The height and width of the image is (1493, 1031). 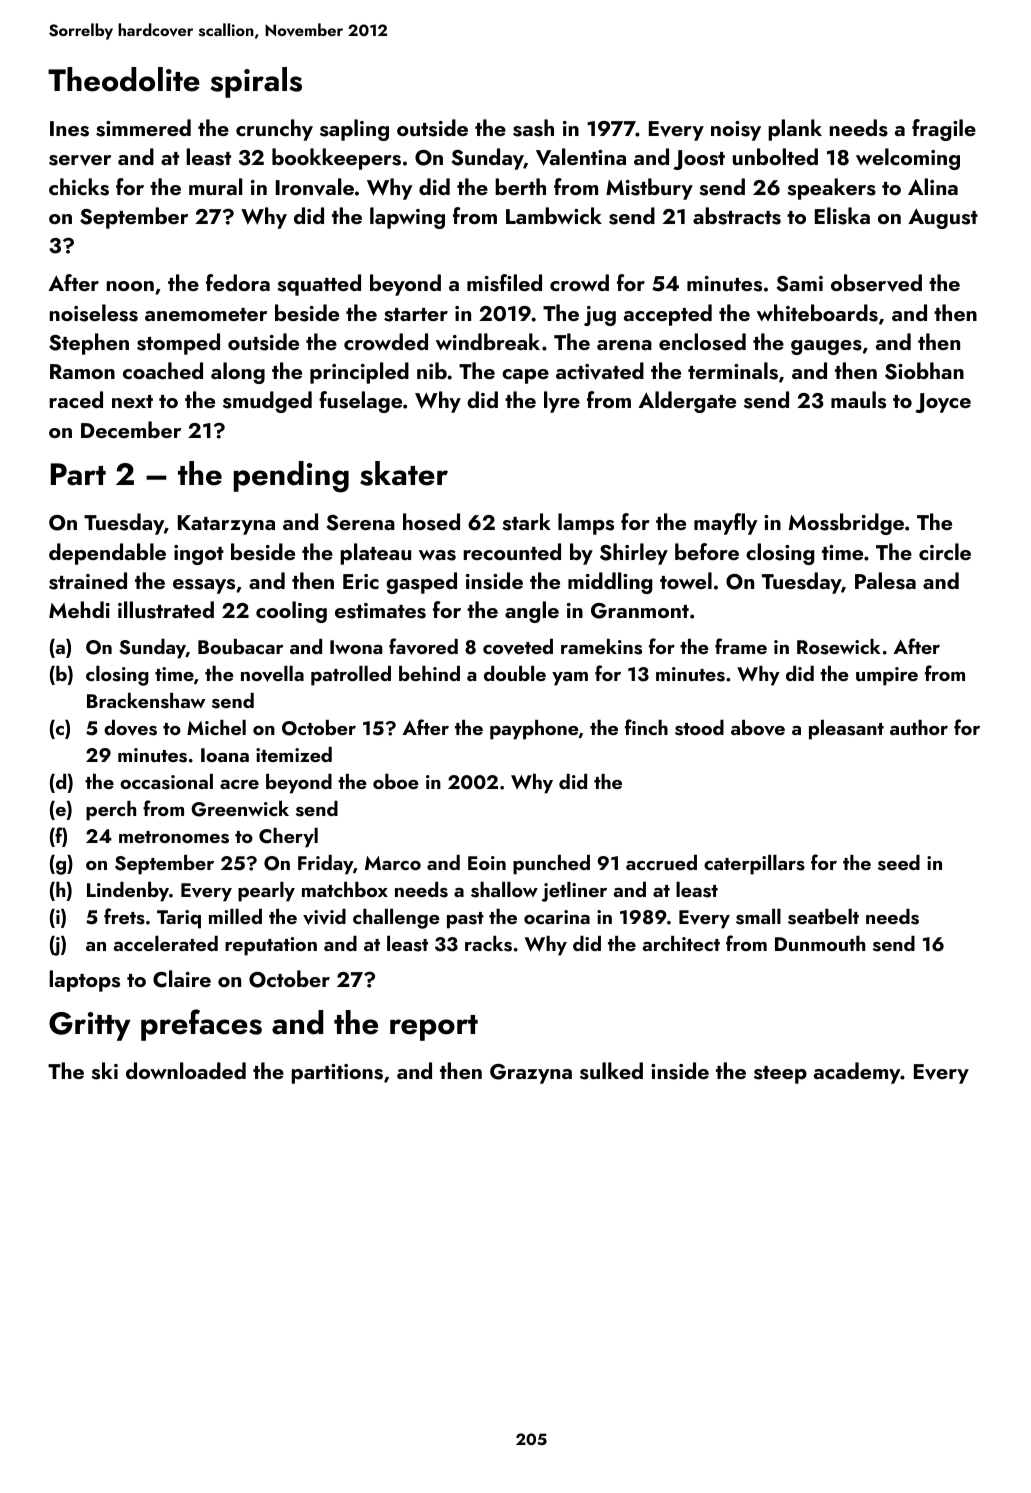 I want to click on Aldergate, so click(x=687, y=402).
